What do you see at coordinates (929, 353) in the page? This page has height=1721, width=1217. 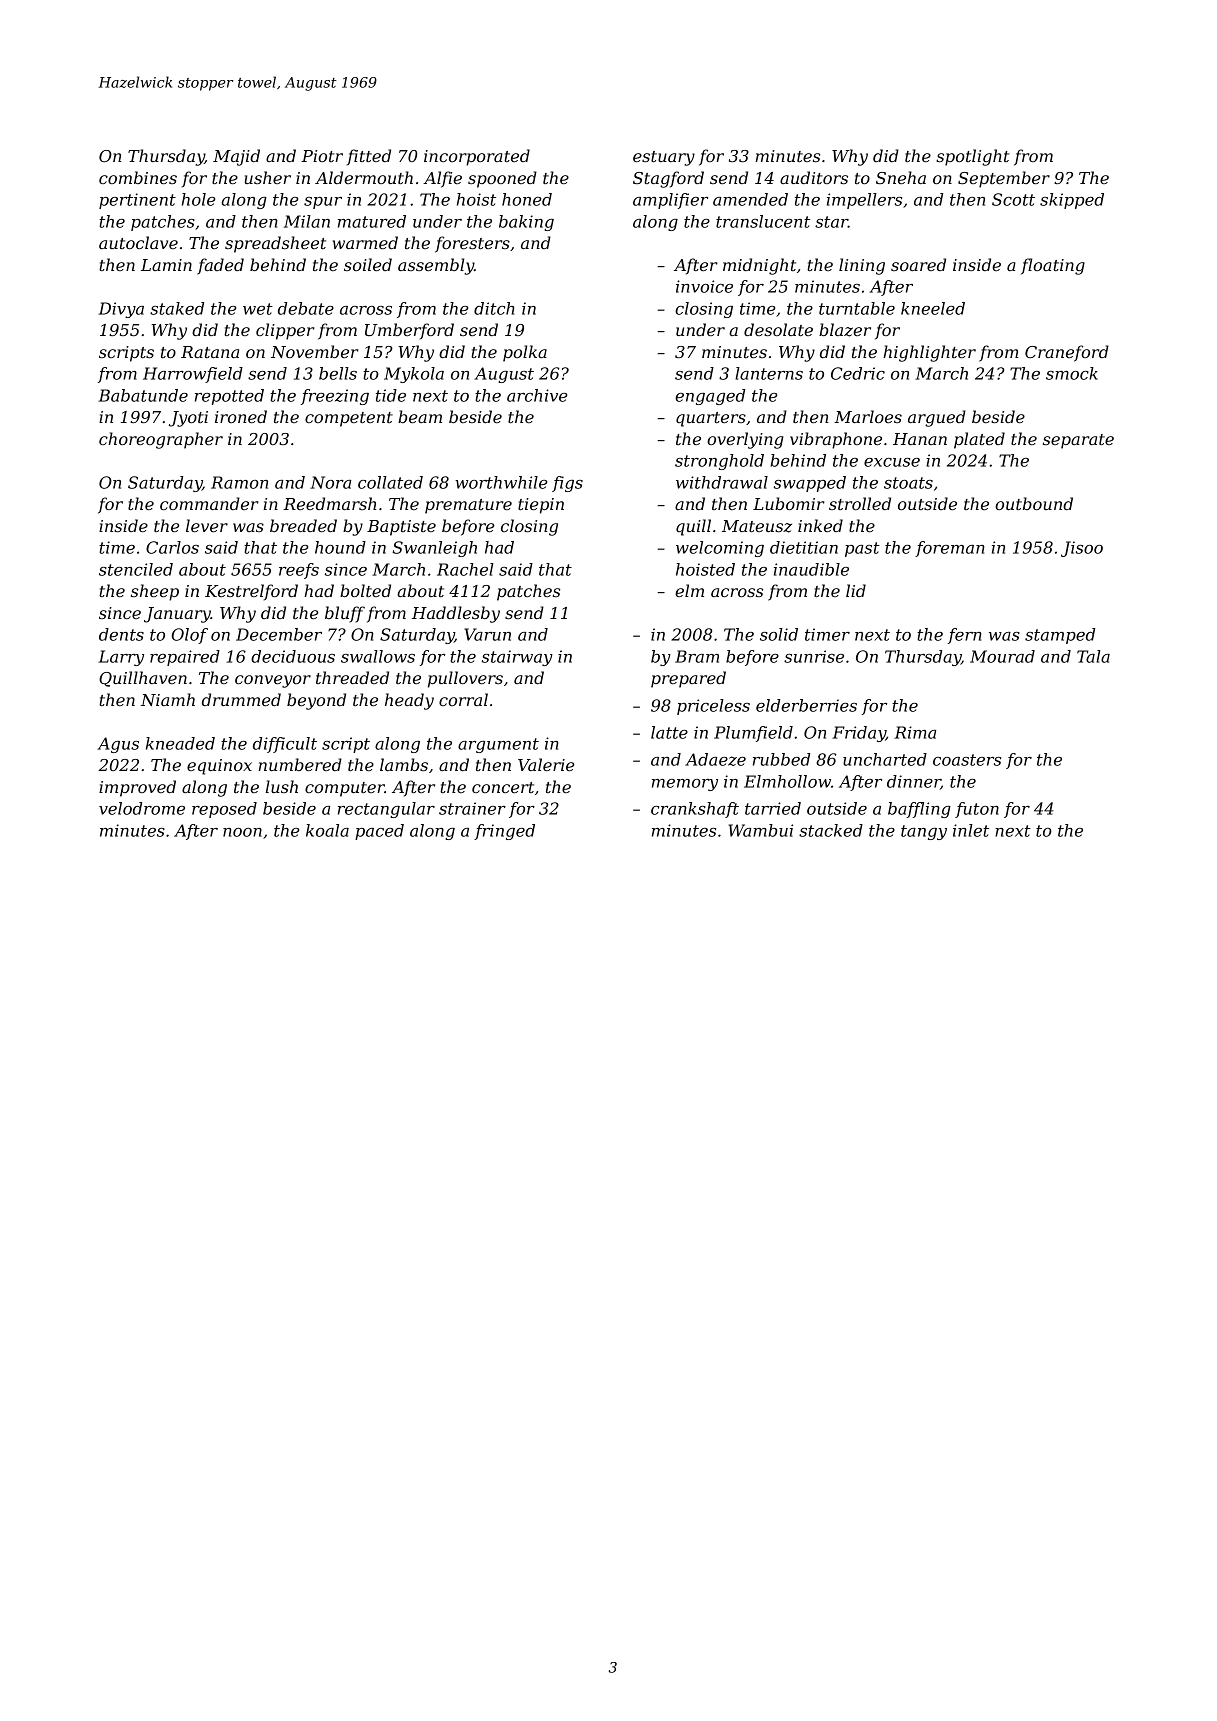 I see `highlighter` at bounding box center [929, 353].
